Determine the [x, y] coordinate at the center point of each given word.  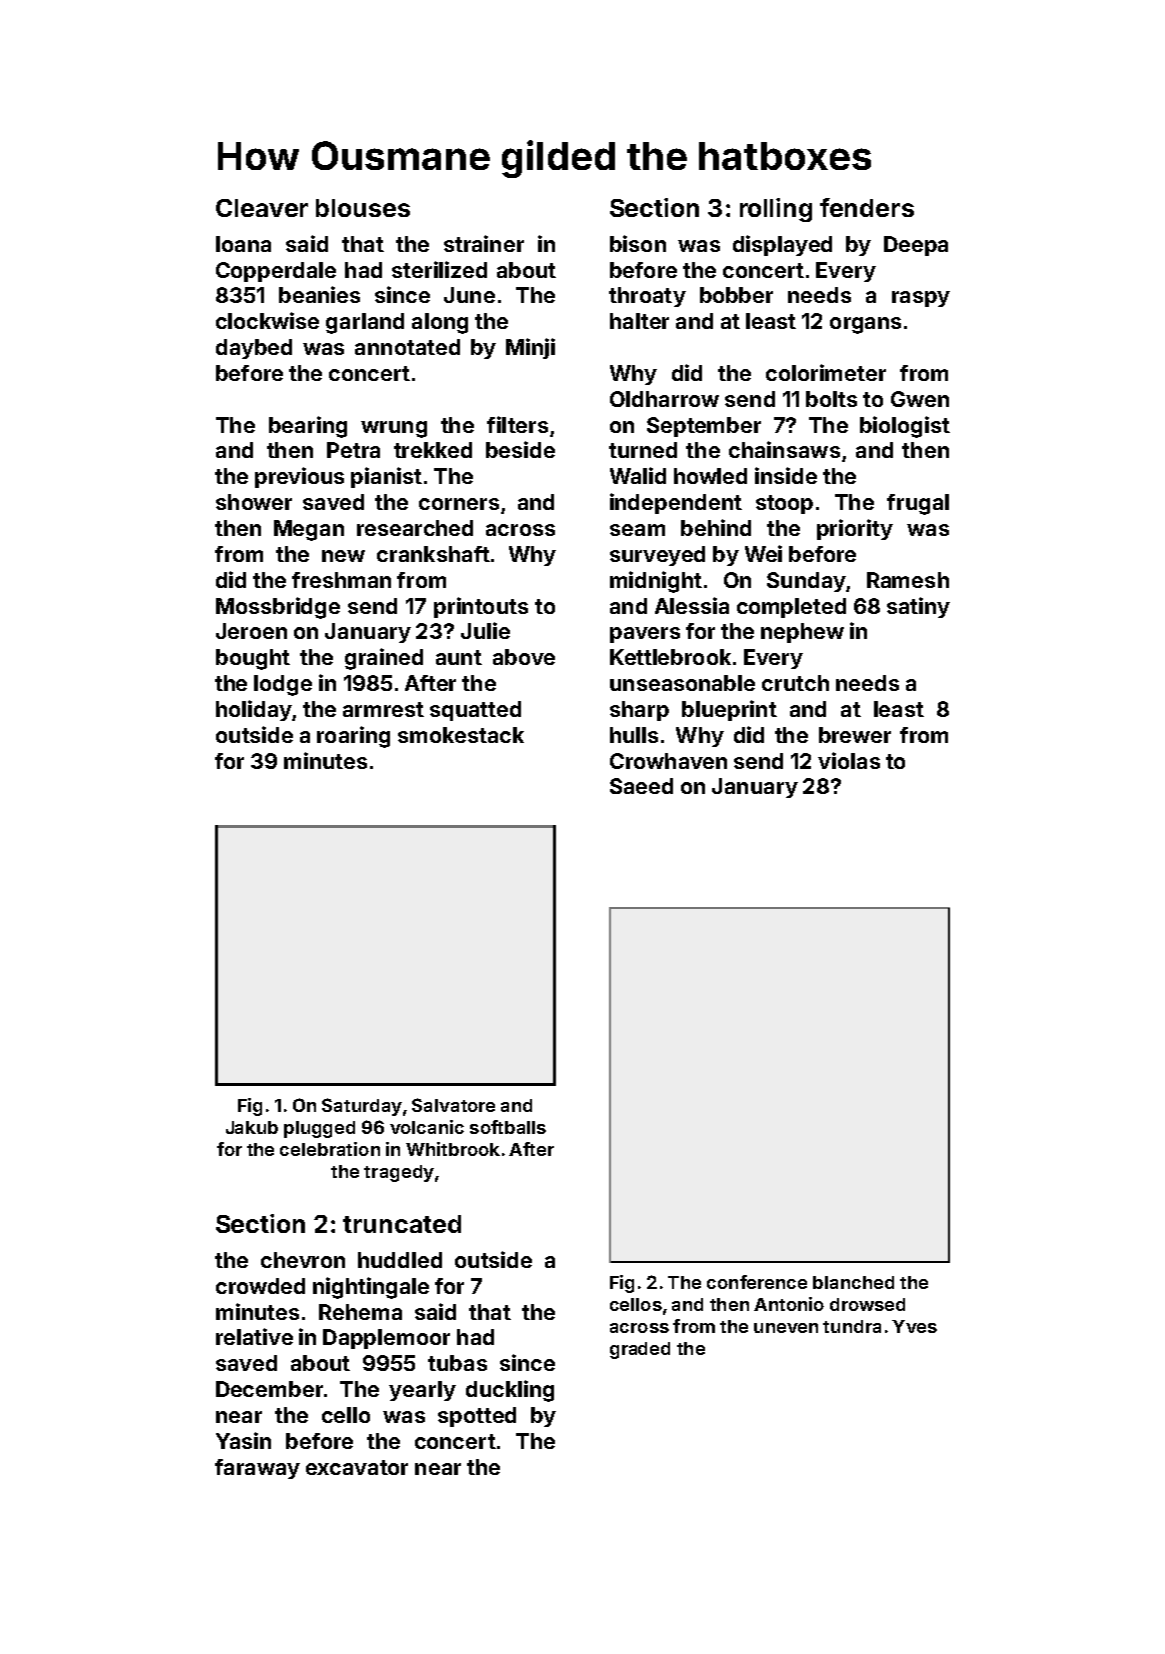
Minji [530, 348]
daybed [254, 349]
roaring [353, 737]
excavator [357, 1467]
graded [640, 1350]
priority [855, 529]
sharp [639, 711]
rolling [776, 210]
